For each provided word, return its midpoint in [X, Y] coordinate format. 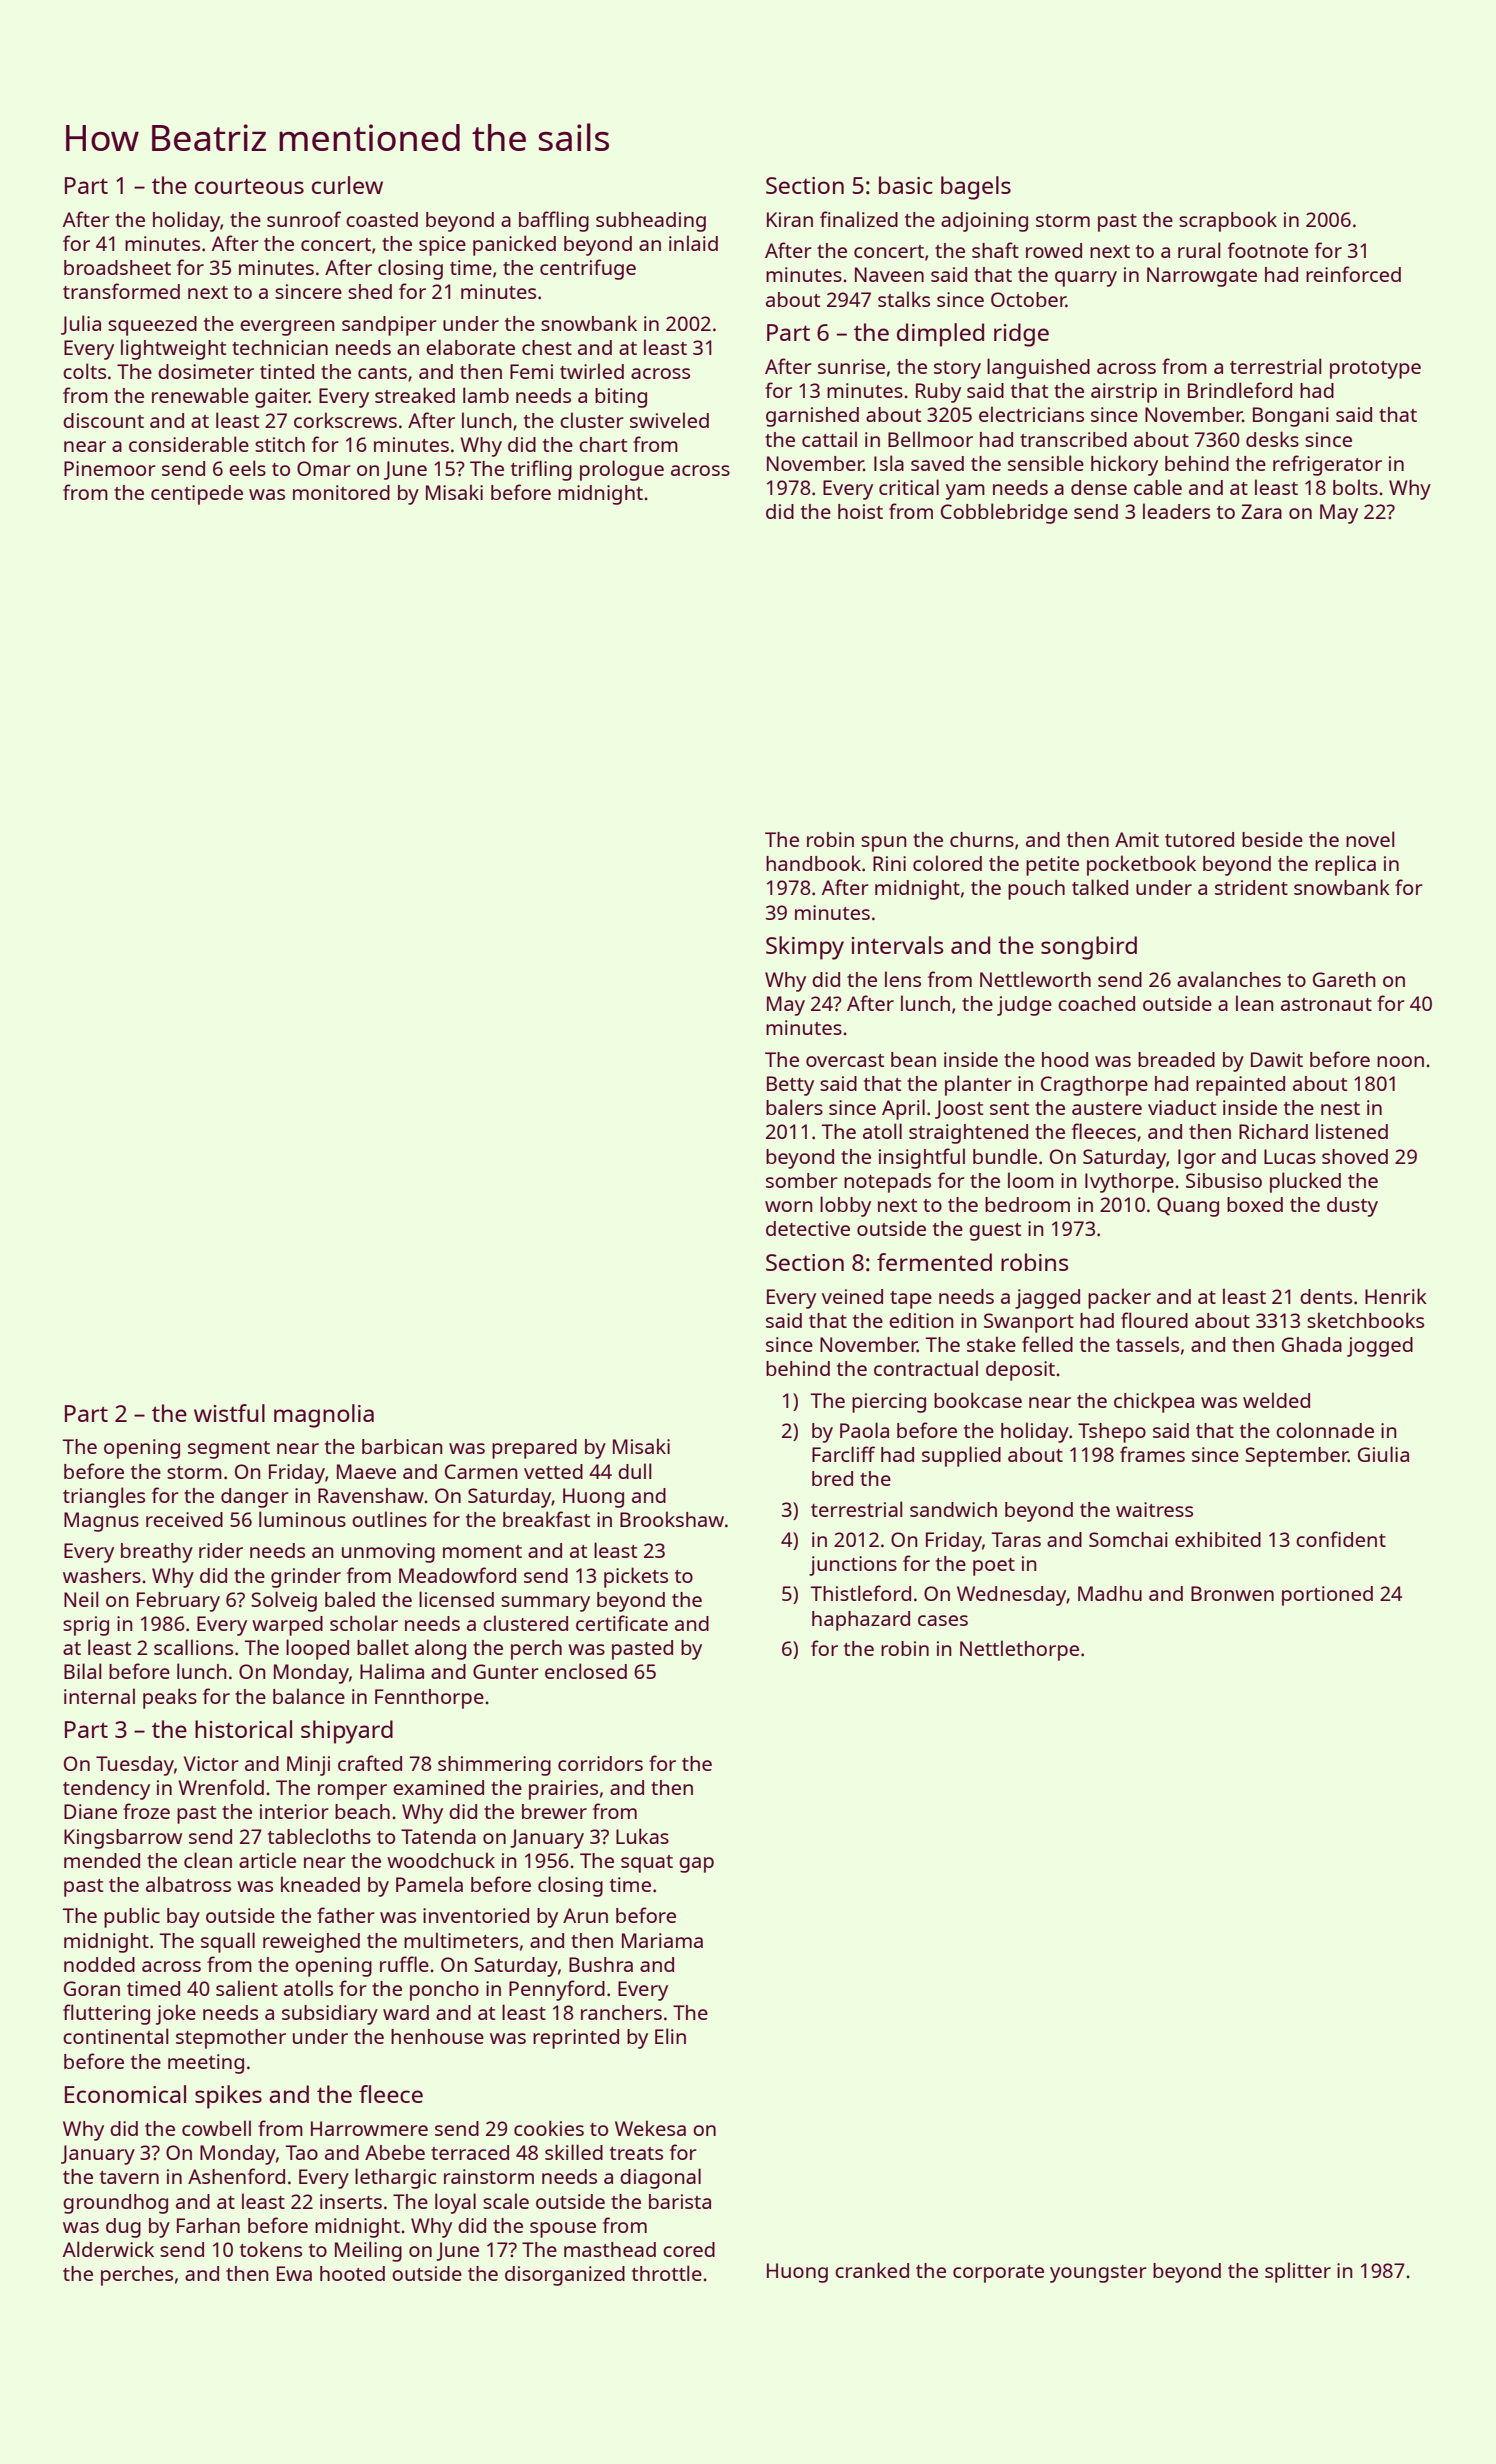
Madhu [1110, 1593]
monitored [341, 492]
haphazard [861, 1621]
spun [884, 844]
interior [294, 1811]
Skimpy [805, 948]
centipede [197, 495]
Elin [670, 2036]
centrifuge [588, 269]
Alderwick [108, 2249]
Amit [1137, 839]
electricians [1031, 414]
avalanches [1229, 979]
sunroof [304, 219]
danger [255, 1498]
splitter [1298, 2272]
